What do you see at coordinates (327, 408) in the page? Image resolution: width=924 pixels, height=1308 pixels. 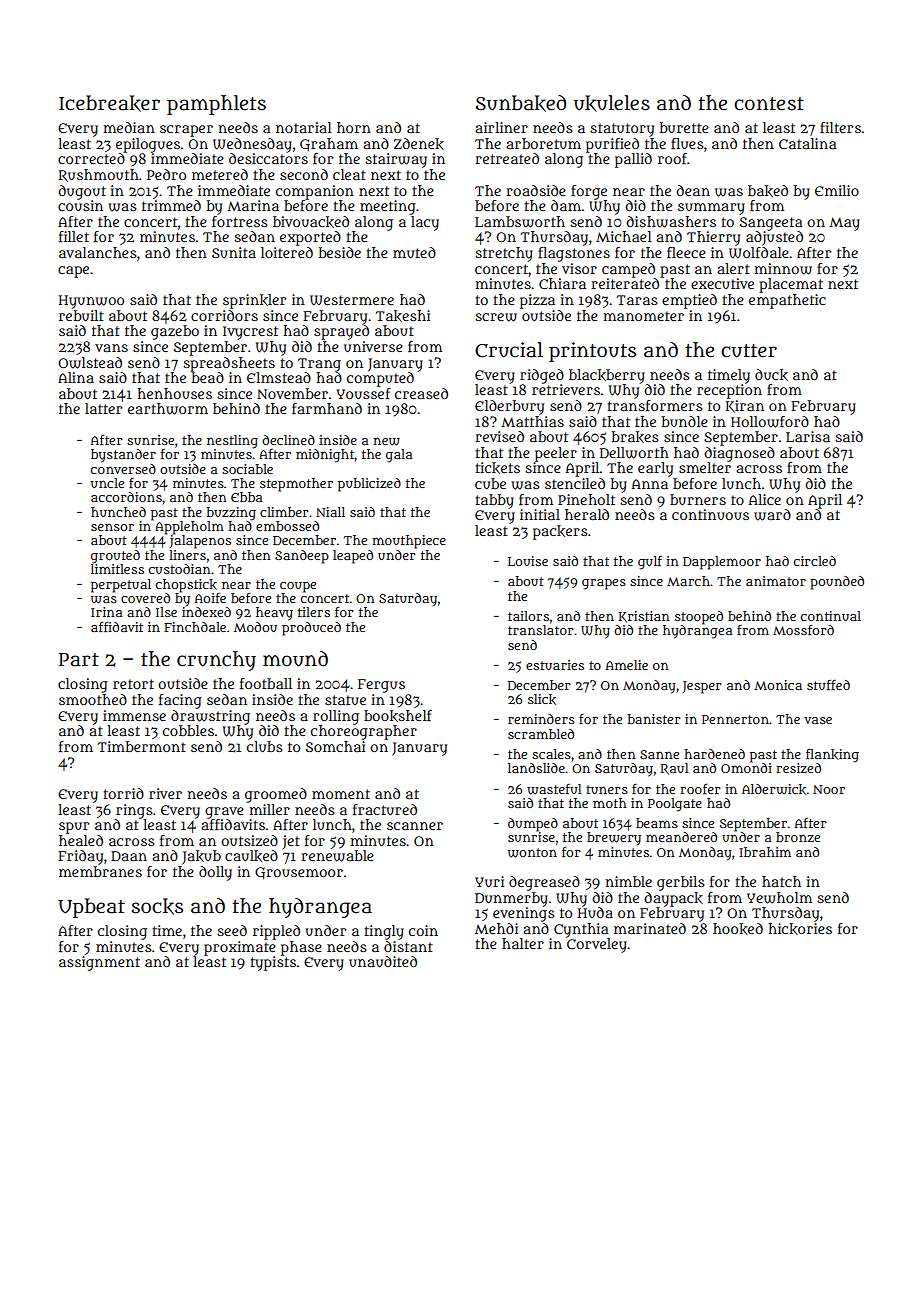 I see `farmhand` at bounding box center [327, 408].
